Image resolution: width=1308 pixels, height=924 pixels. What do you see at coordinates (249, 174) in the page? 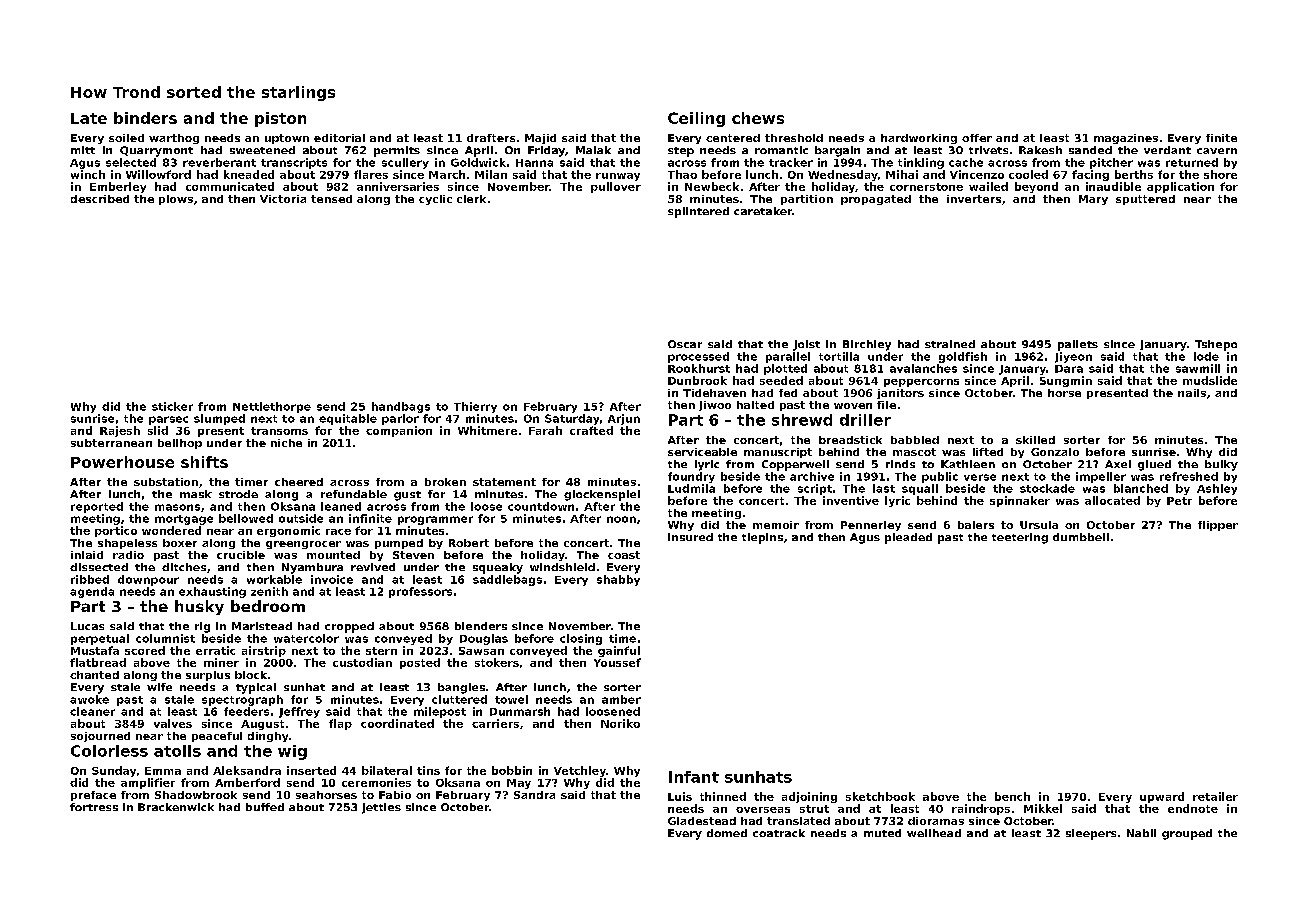
I see `kneaded` at bounding box center [249, 174].
